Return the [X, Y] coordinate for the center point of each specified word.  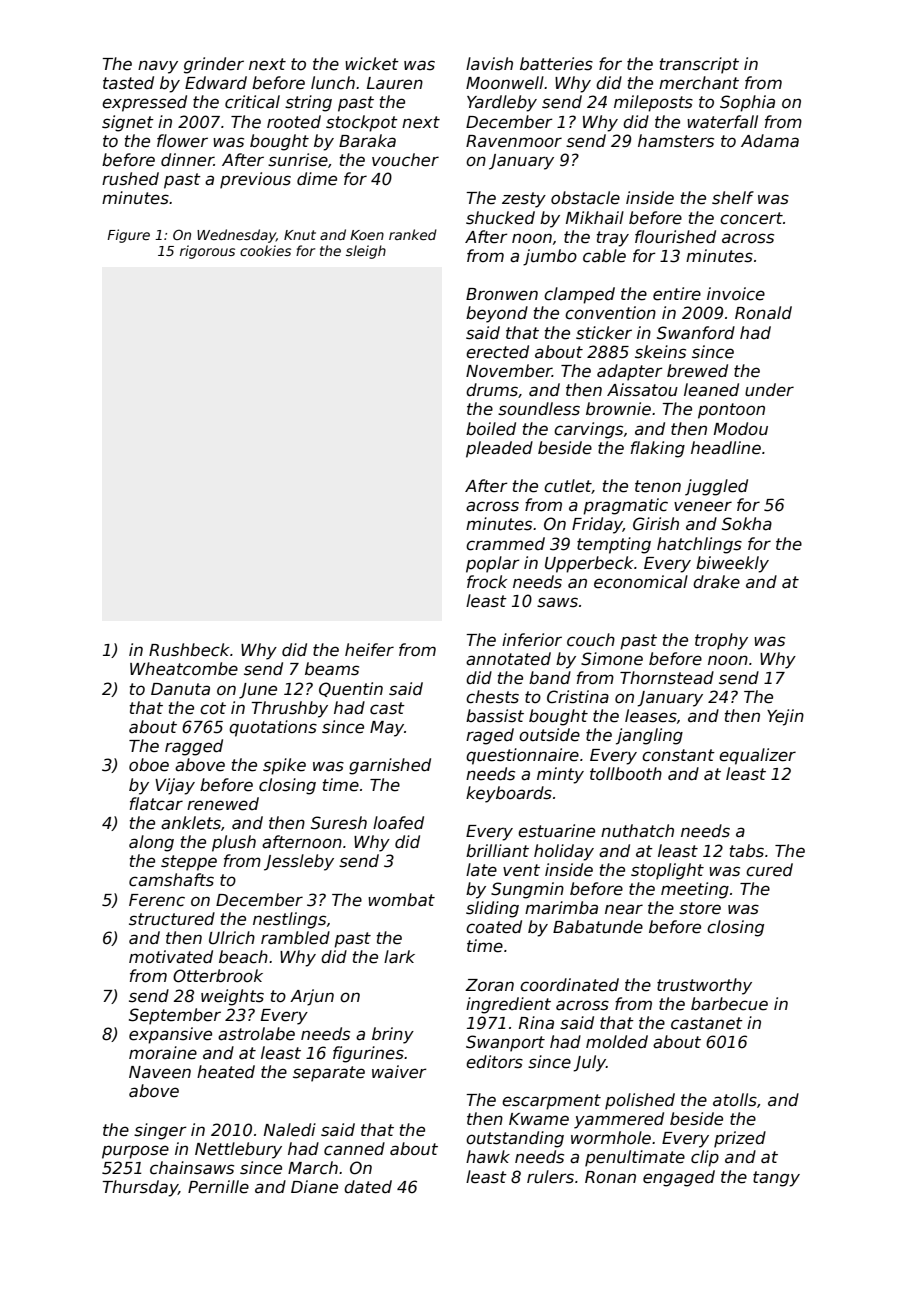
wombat [401, 900]
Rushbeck [189, 650]
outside [549, 735]
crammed [505, 544]
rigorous [207, 252]
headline [726, 448]
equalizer [757, 756]
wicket [372, 64]
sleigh [366, 252]
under [769, 390]
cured [769, 870]
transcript [699, 65]
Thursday [140, 1188]
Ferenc [157, 900]
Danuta [180, 689]
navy [158, 67]
